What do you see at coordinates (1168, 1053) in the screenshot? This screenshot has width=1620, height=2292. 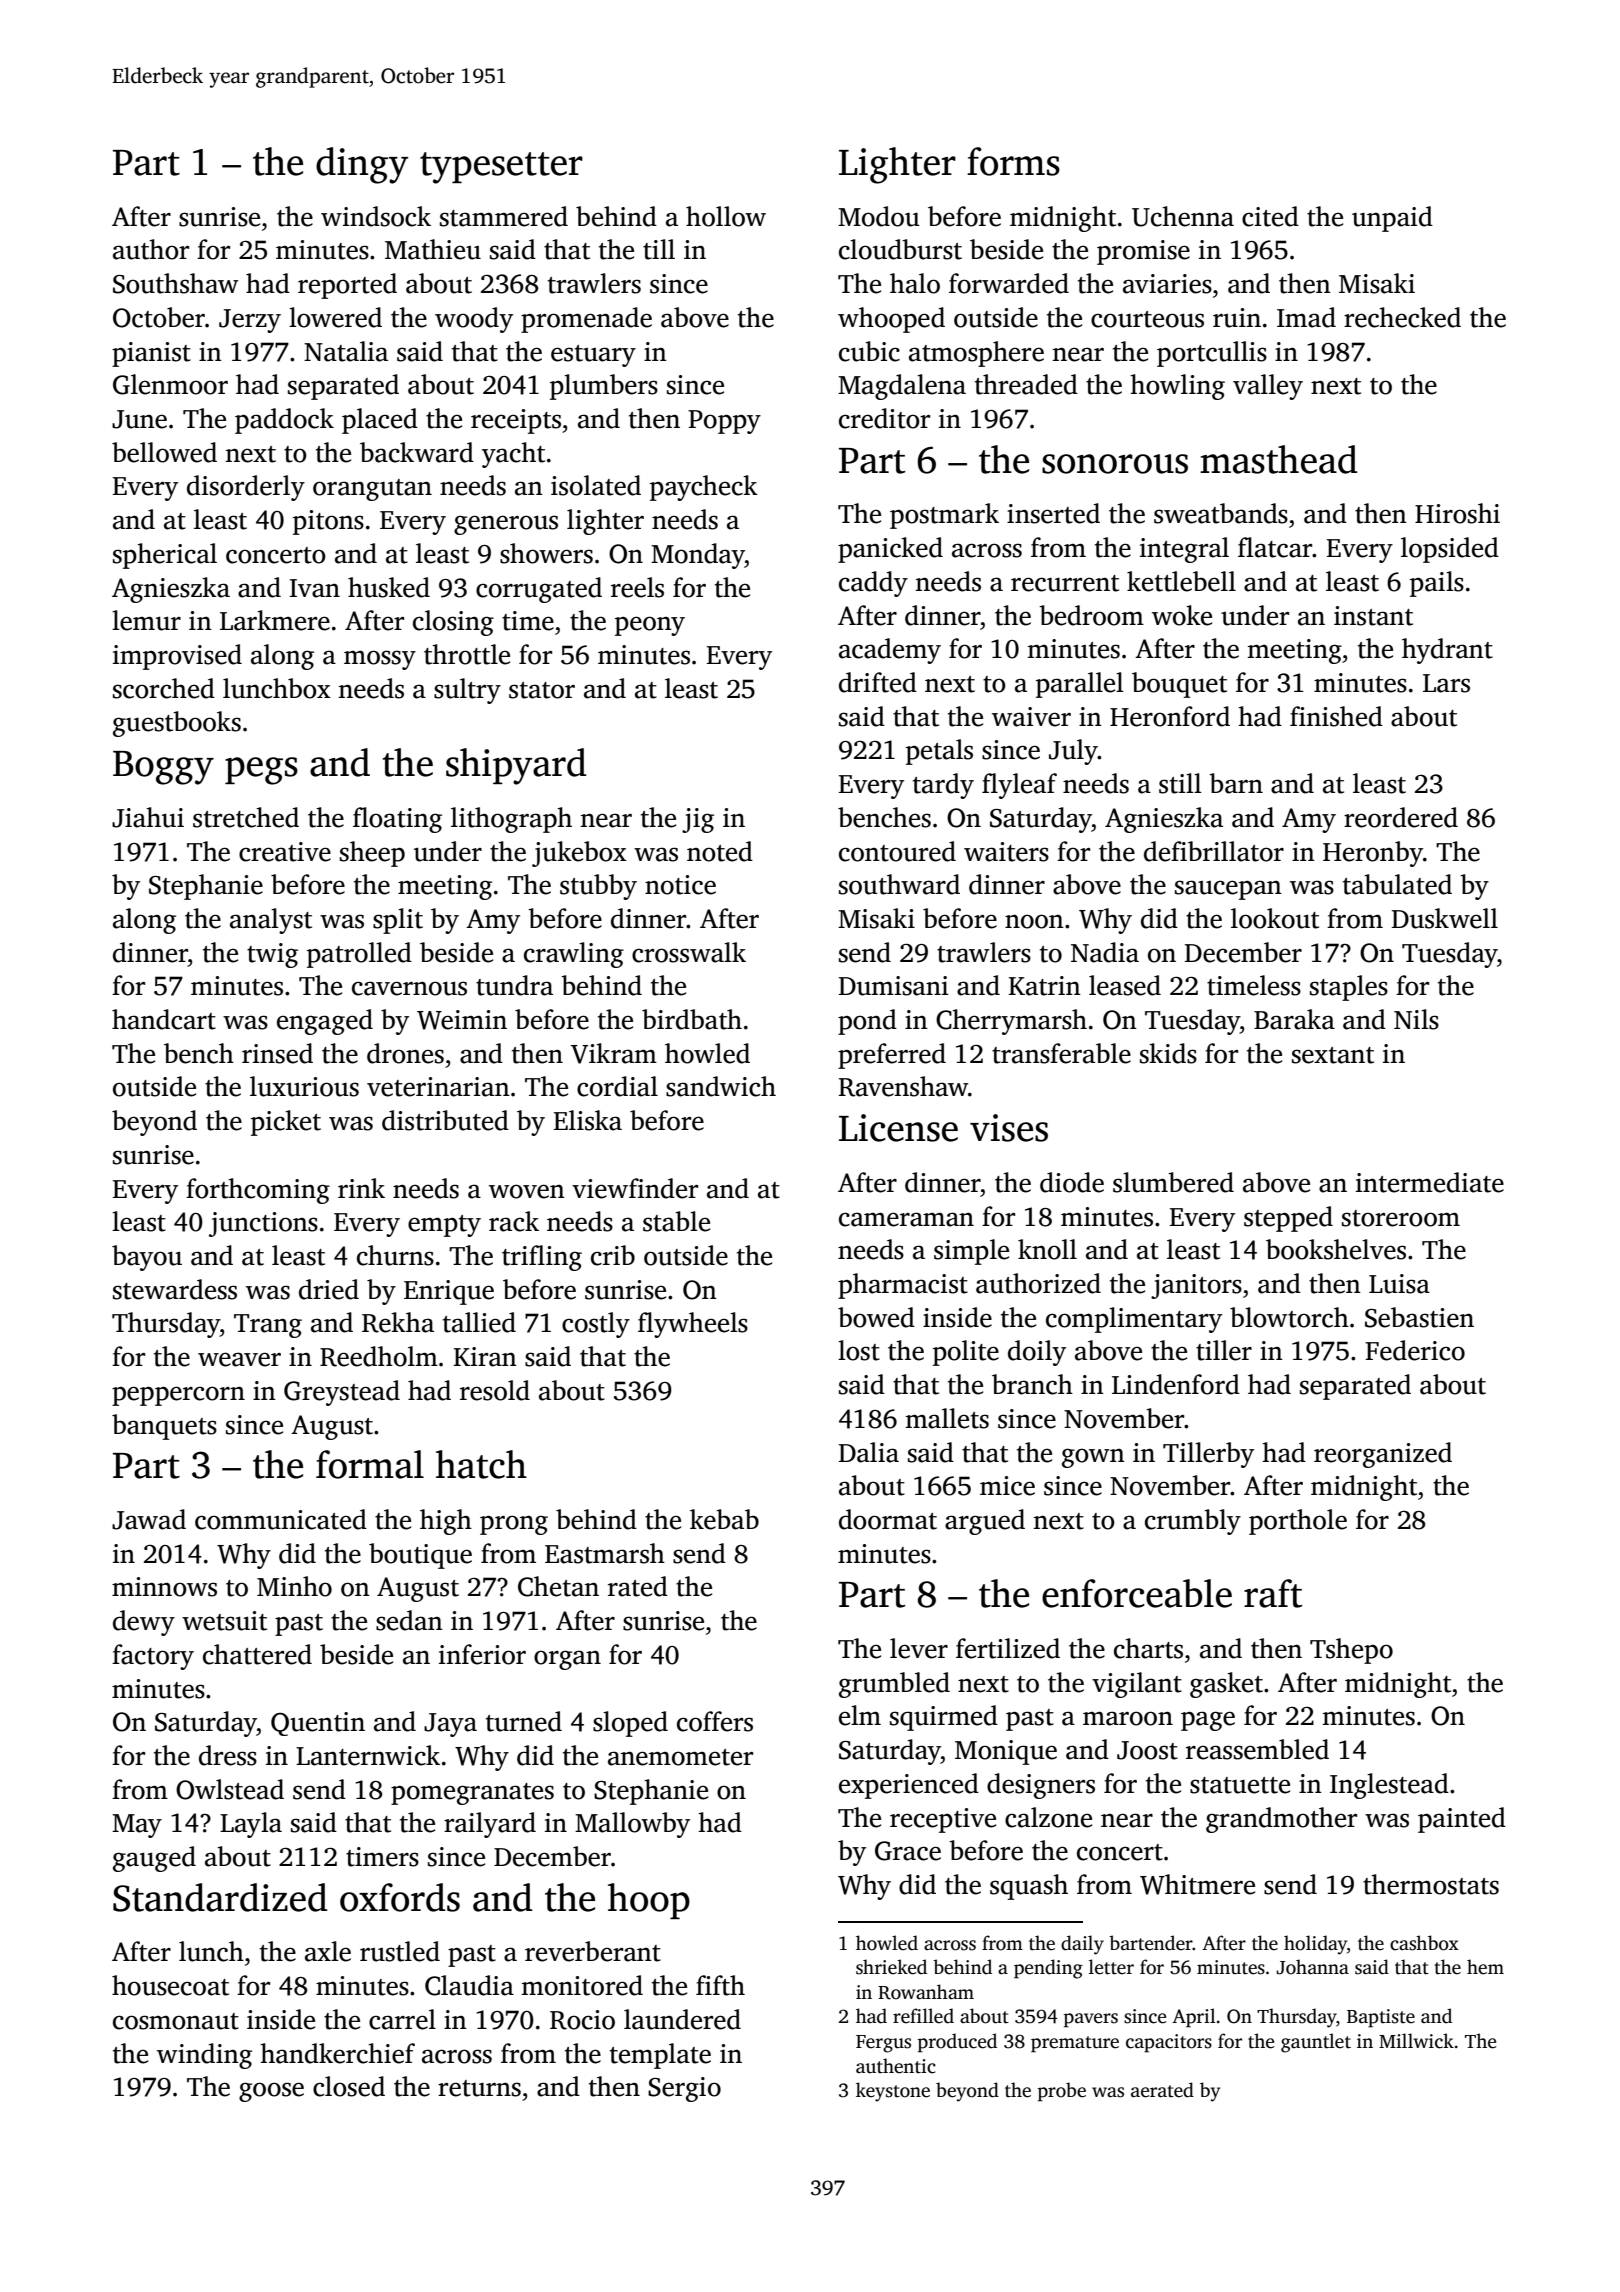 I see `skids` at bounding box center [1168, 1053].
